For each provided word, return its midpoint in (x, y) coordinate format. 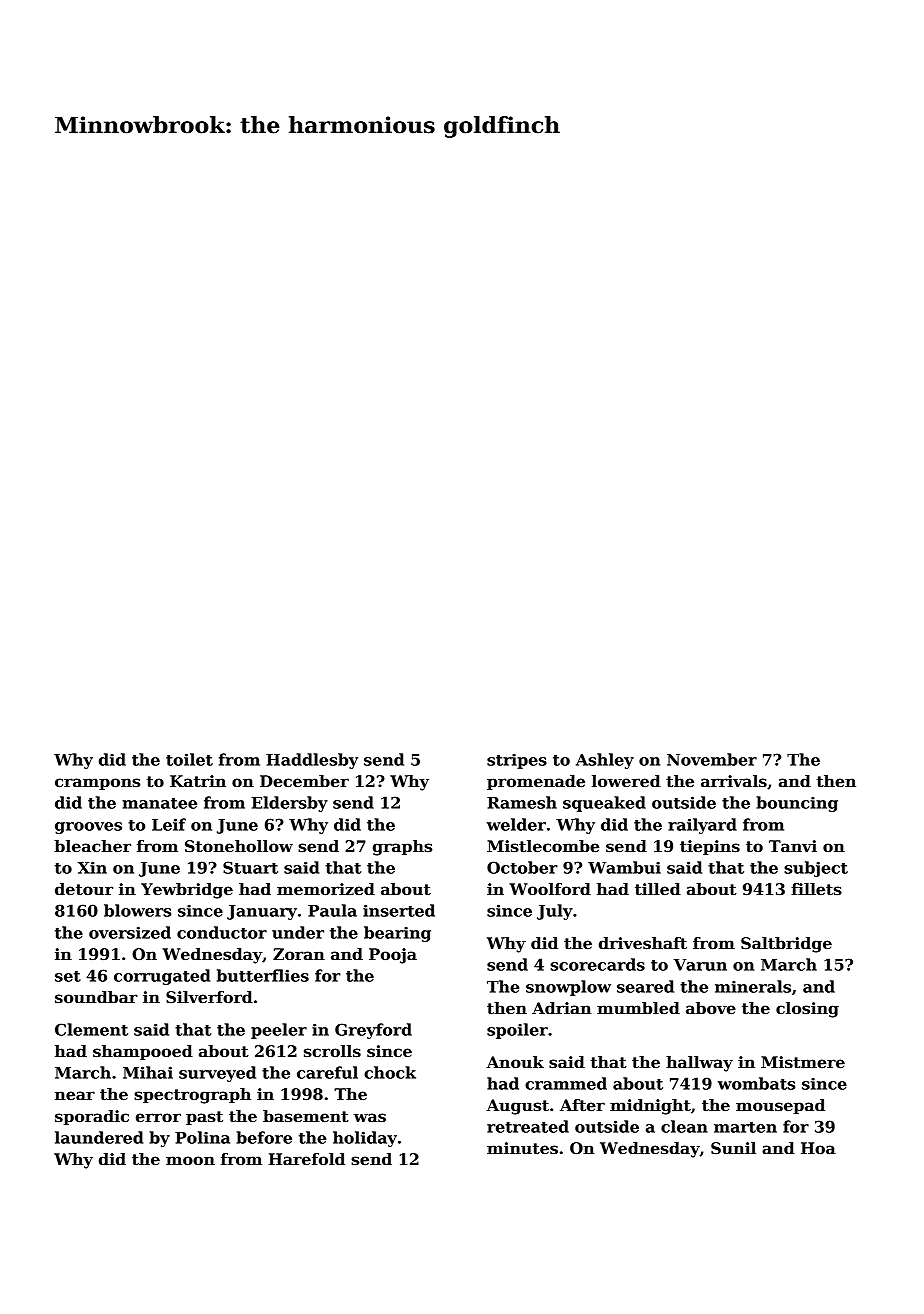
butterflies (263, 975)
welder (516, 824)
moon (190, 1161)
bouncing (797, 804)
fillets (816, 889)
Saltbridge (786, 945)
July (555, 912)
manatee (159, 803)
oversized (130, 932)
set (68, 976)
